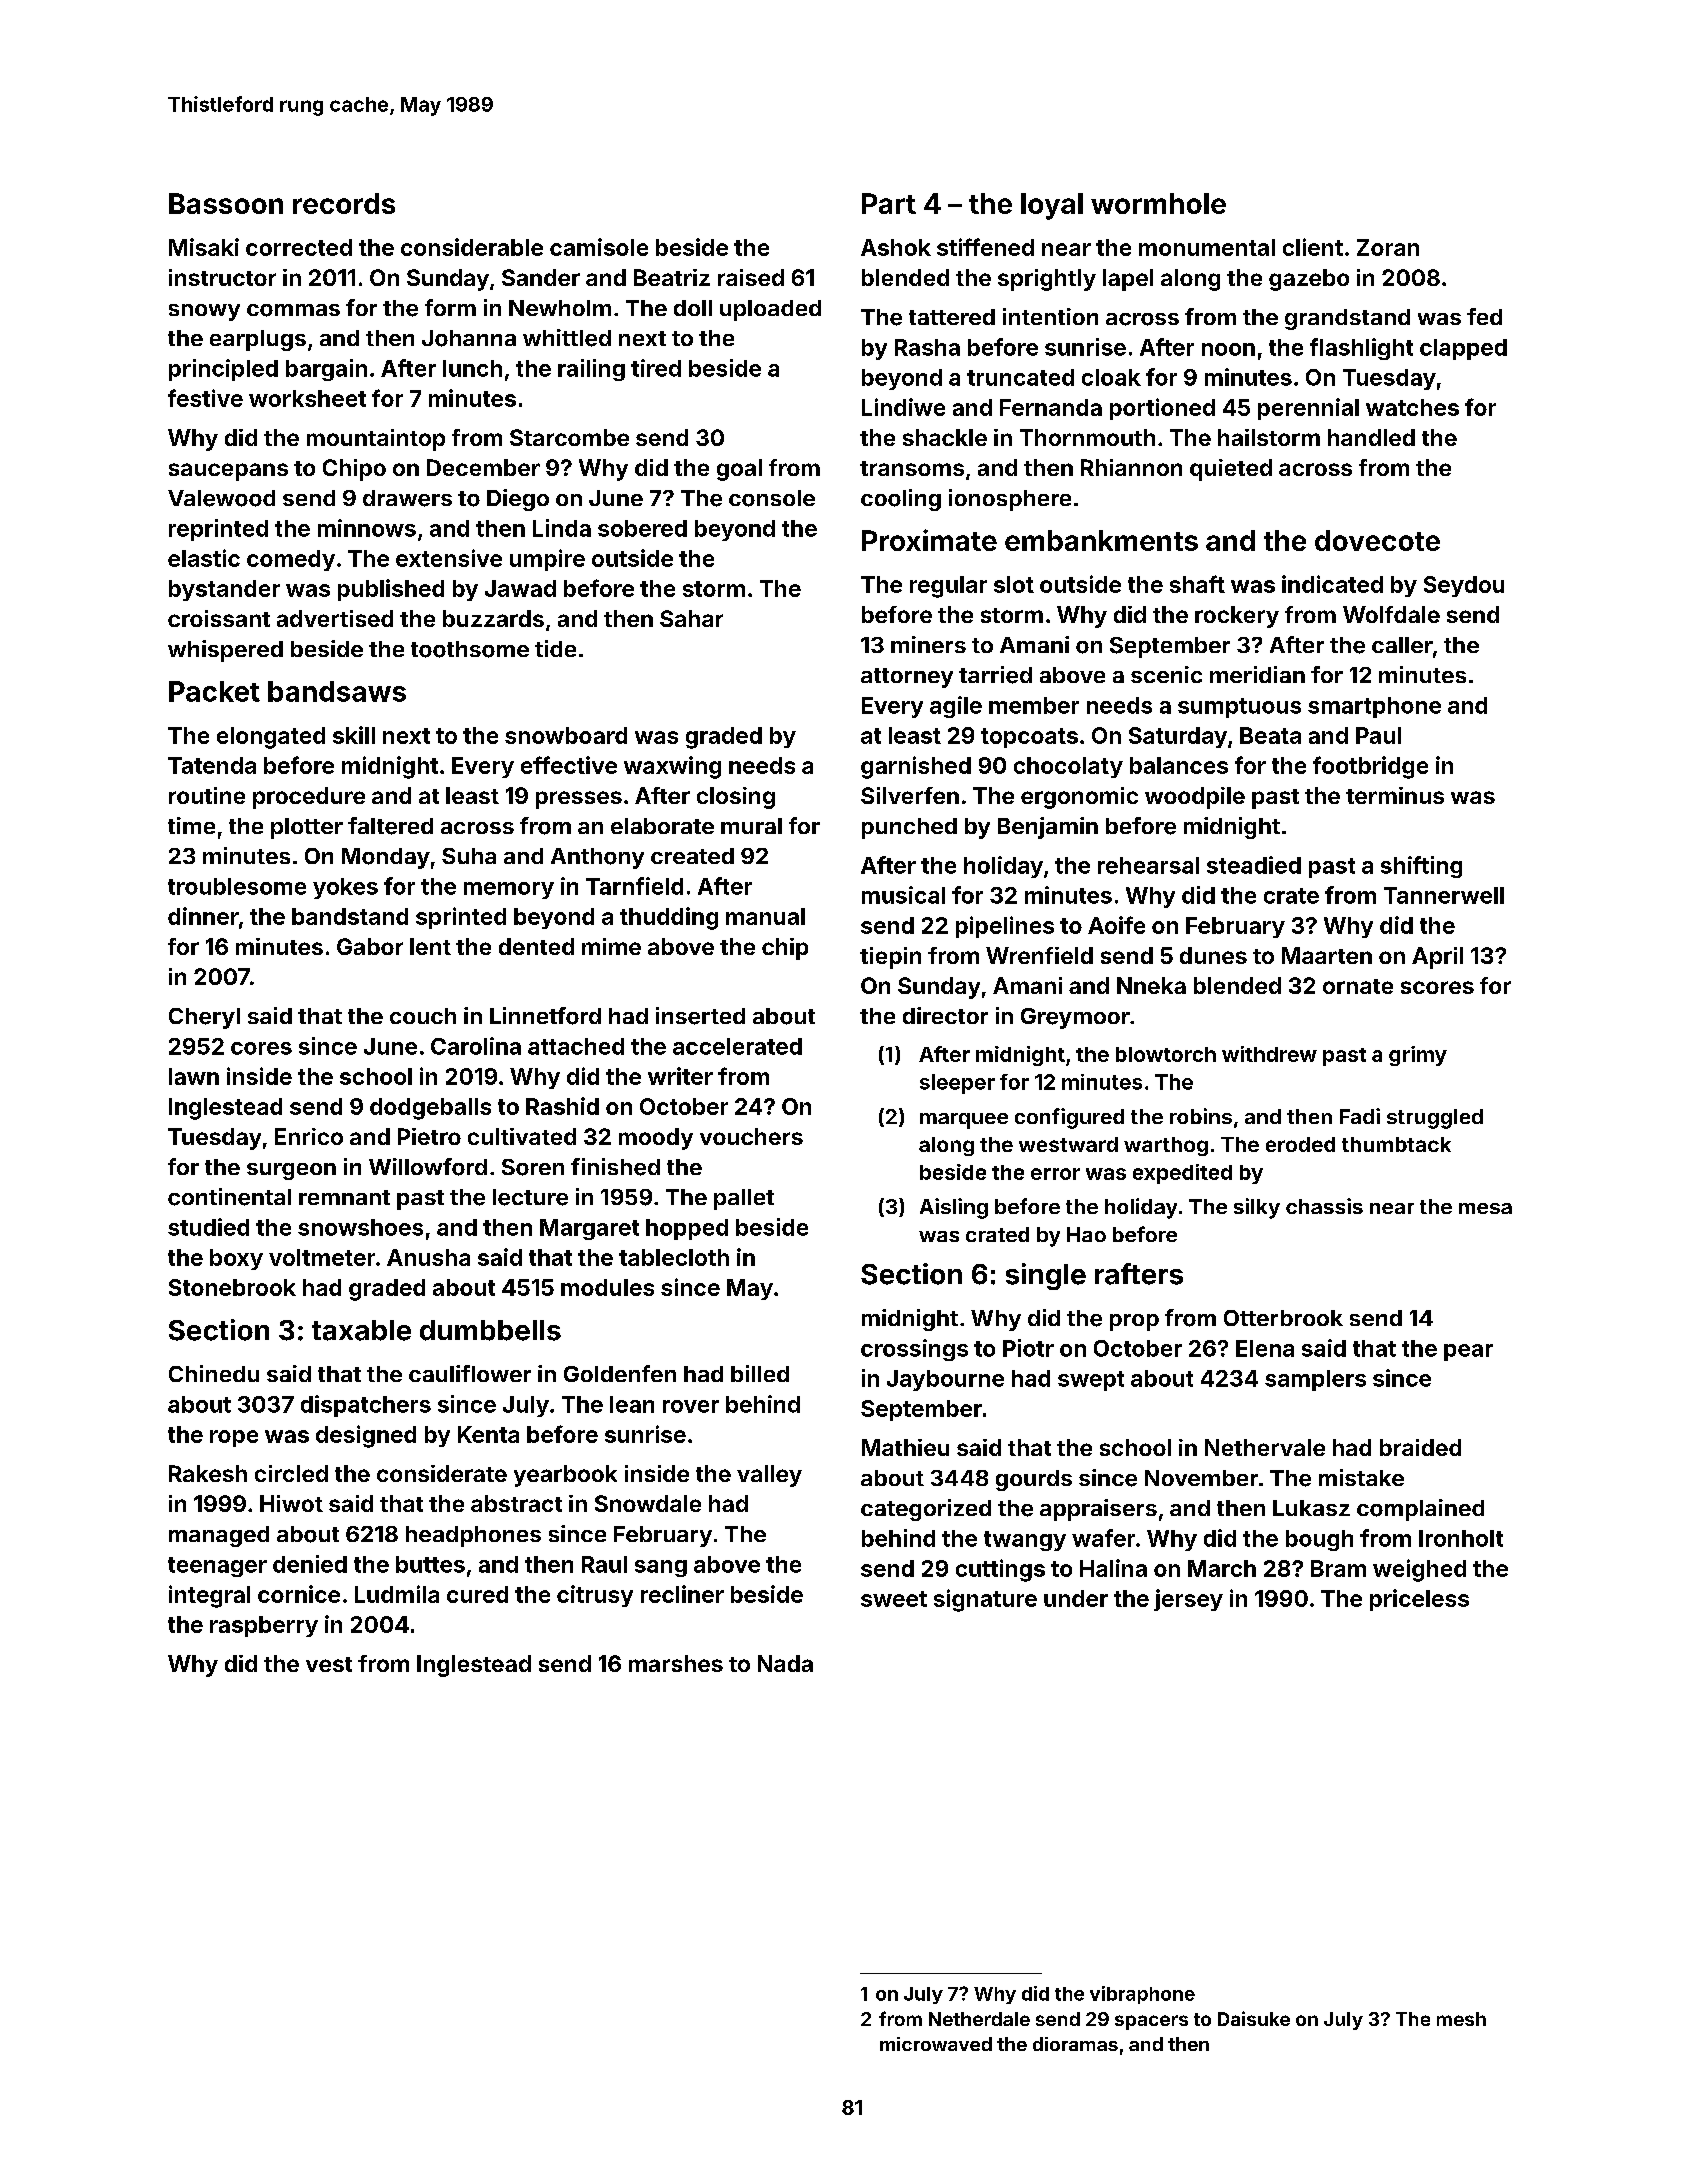 The height and width of the image is (2178, 1683). What do you see at coordinates (1237, 617) in the image?
I see `rockery` at bounding box center [1237, 617].
